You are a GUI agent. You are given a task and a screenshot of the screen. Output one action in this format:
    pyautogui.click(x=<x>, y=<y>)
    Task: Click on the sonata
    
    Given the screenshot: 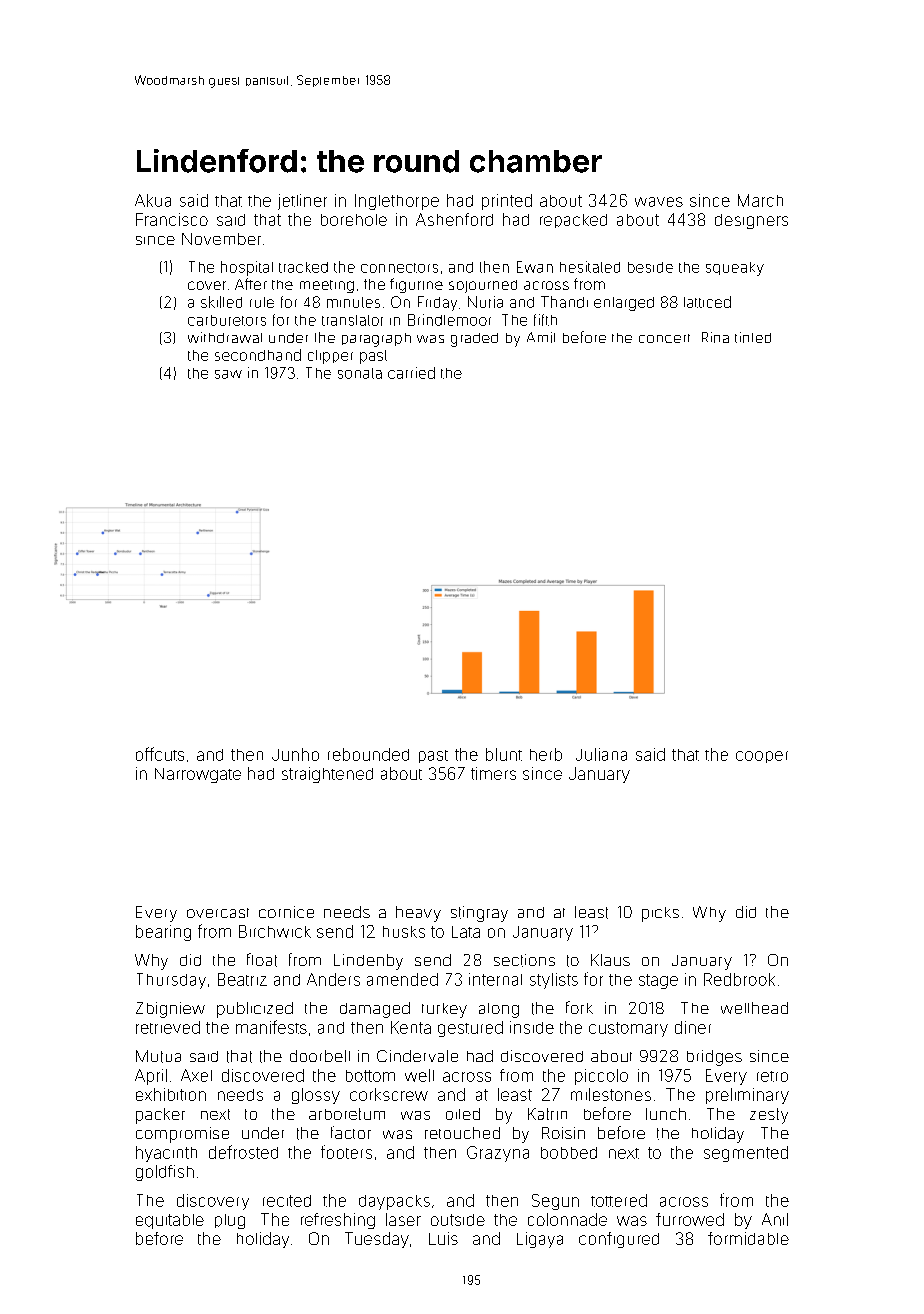 What is the action you would take?
    pyautogui.click(x=360, y=373)
